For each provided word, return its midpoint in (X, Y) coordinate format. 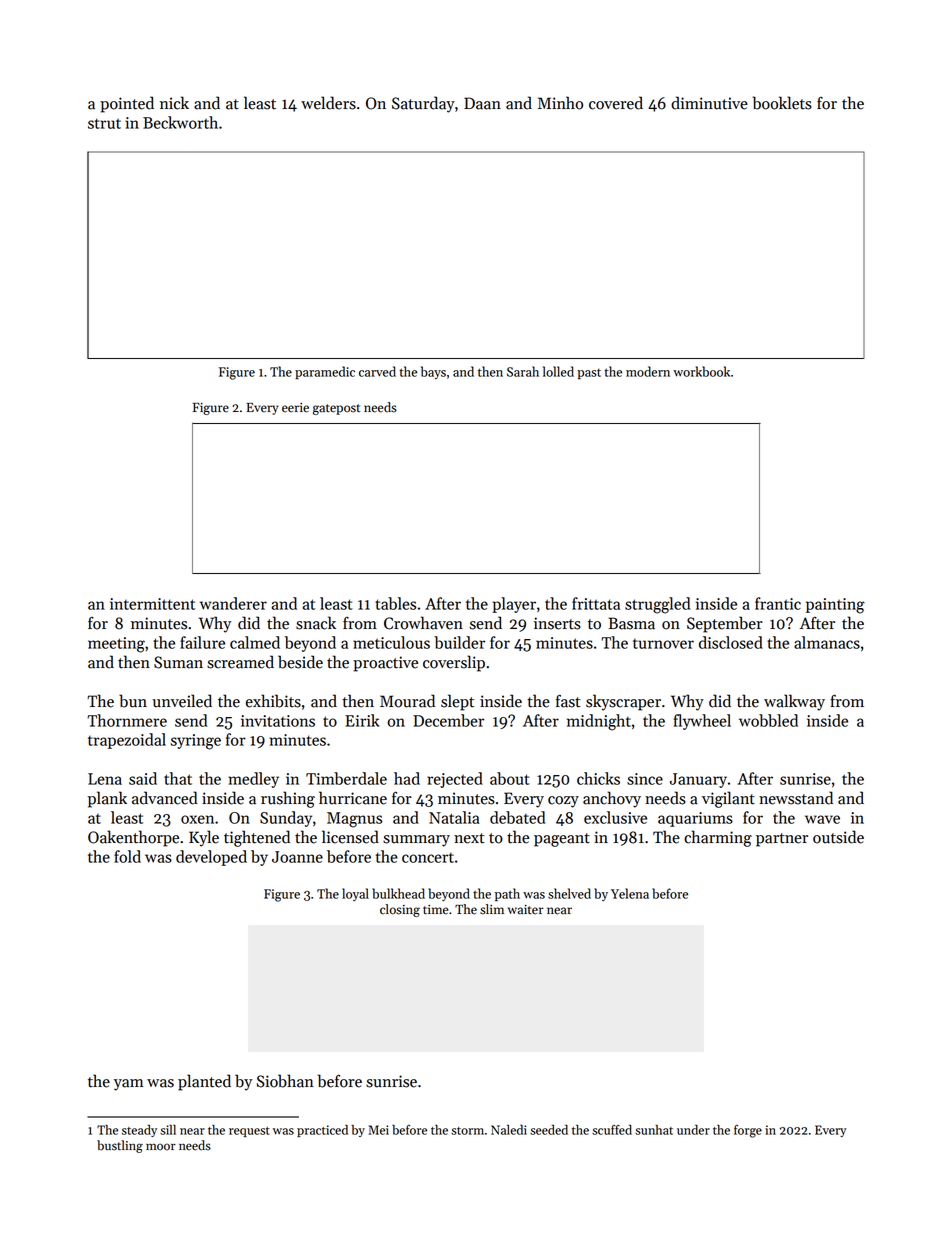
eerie (295, 408)
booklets (782, 103)
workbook (701, 371)
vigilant (728, 799)
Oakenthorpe (133, 838)
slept (457, 702)
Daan (482, 103)
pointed (127, 104)
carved (377, 371)
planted (204, 1082)
